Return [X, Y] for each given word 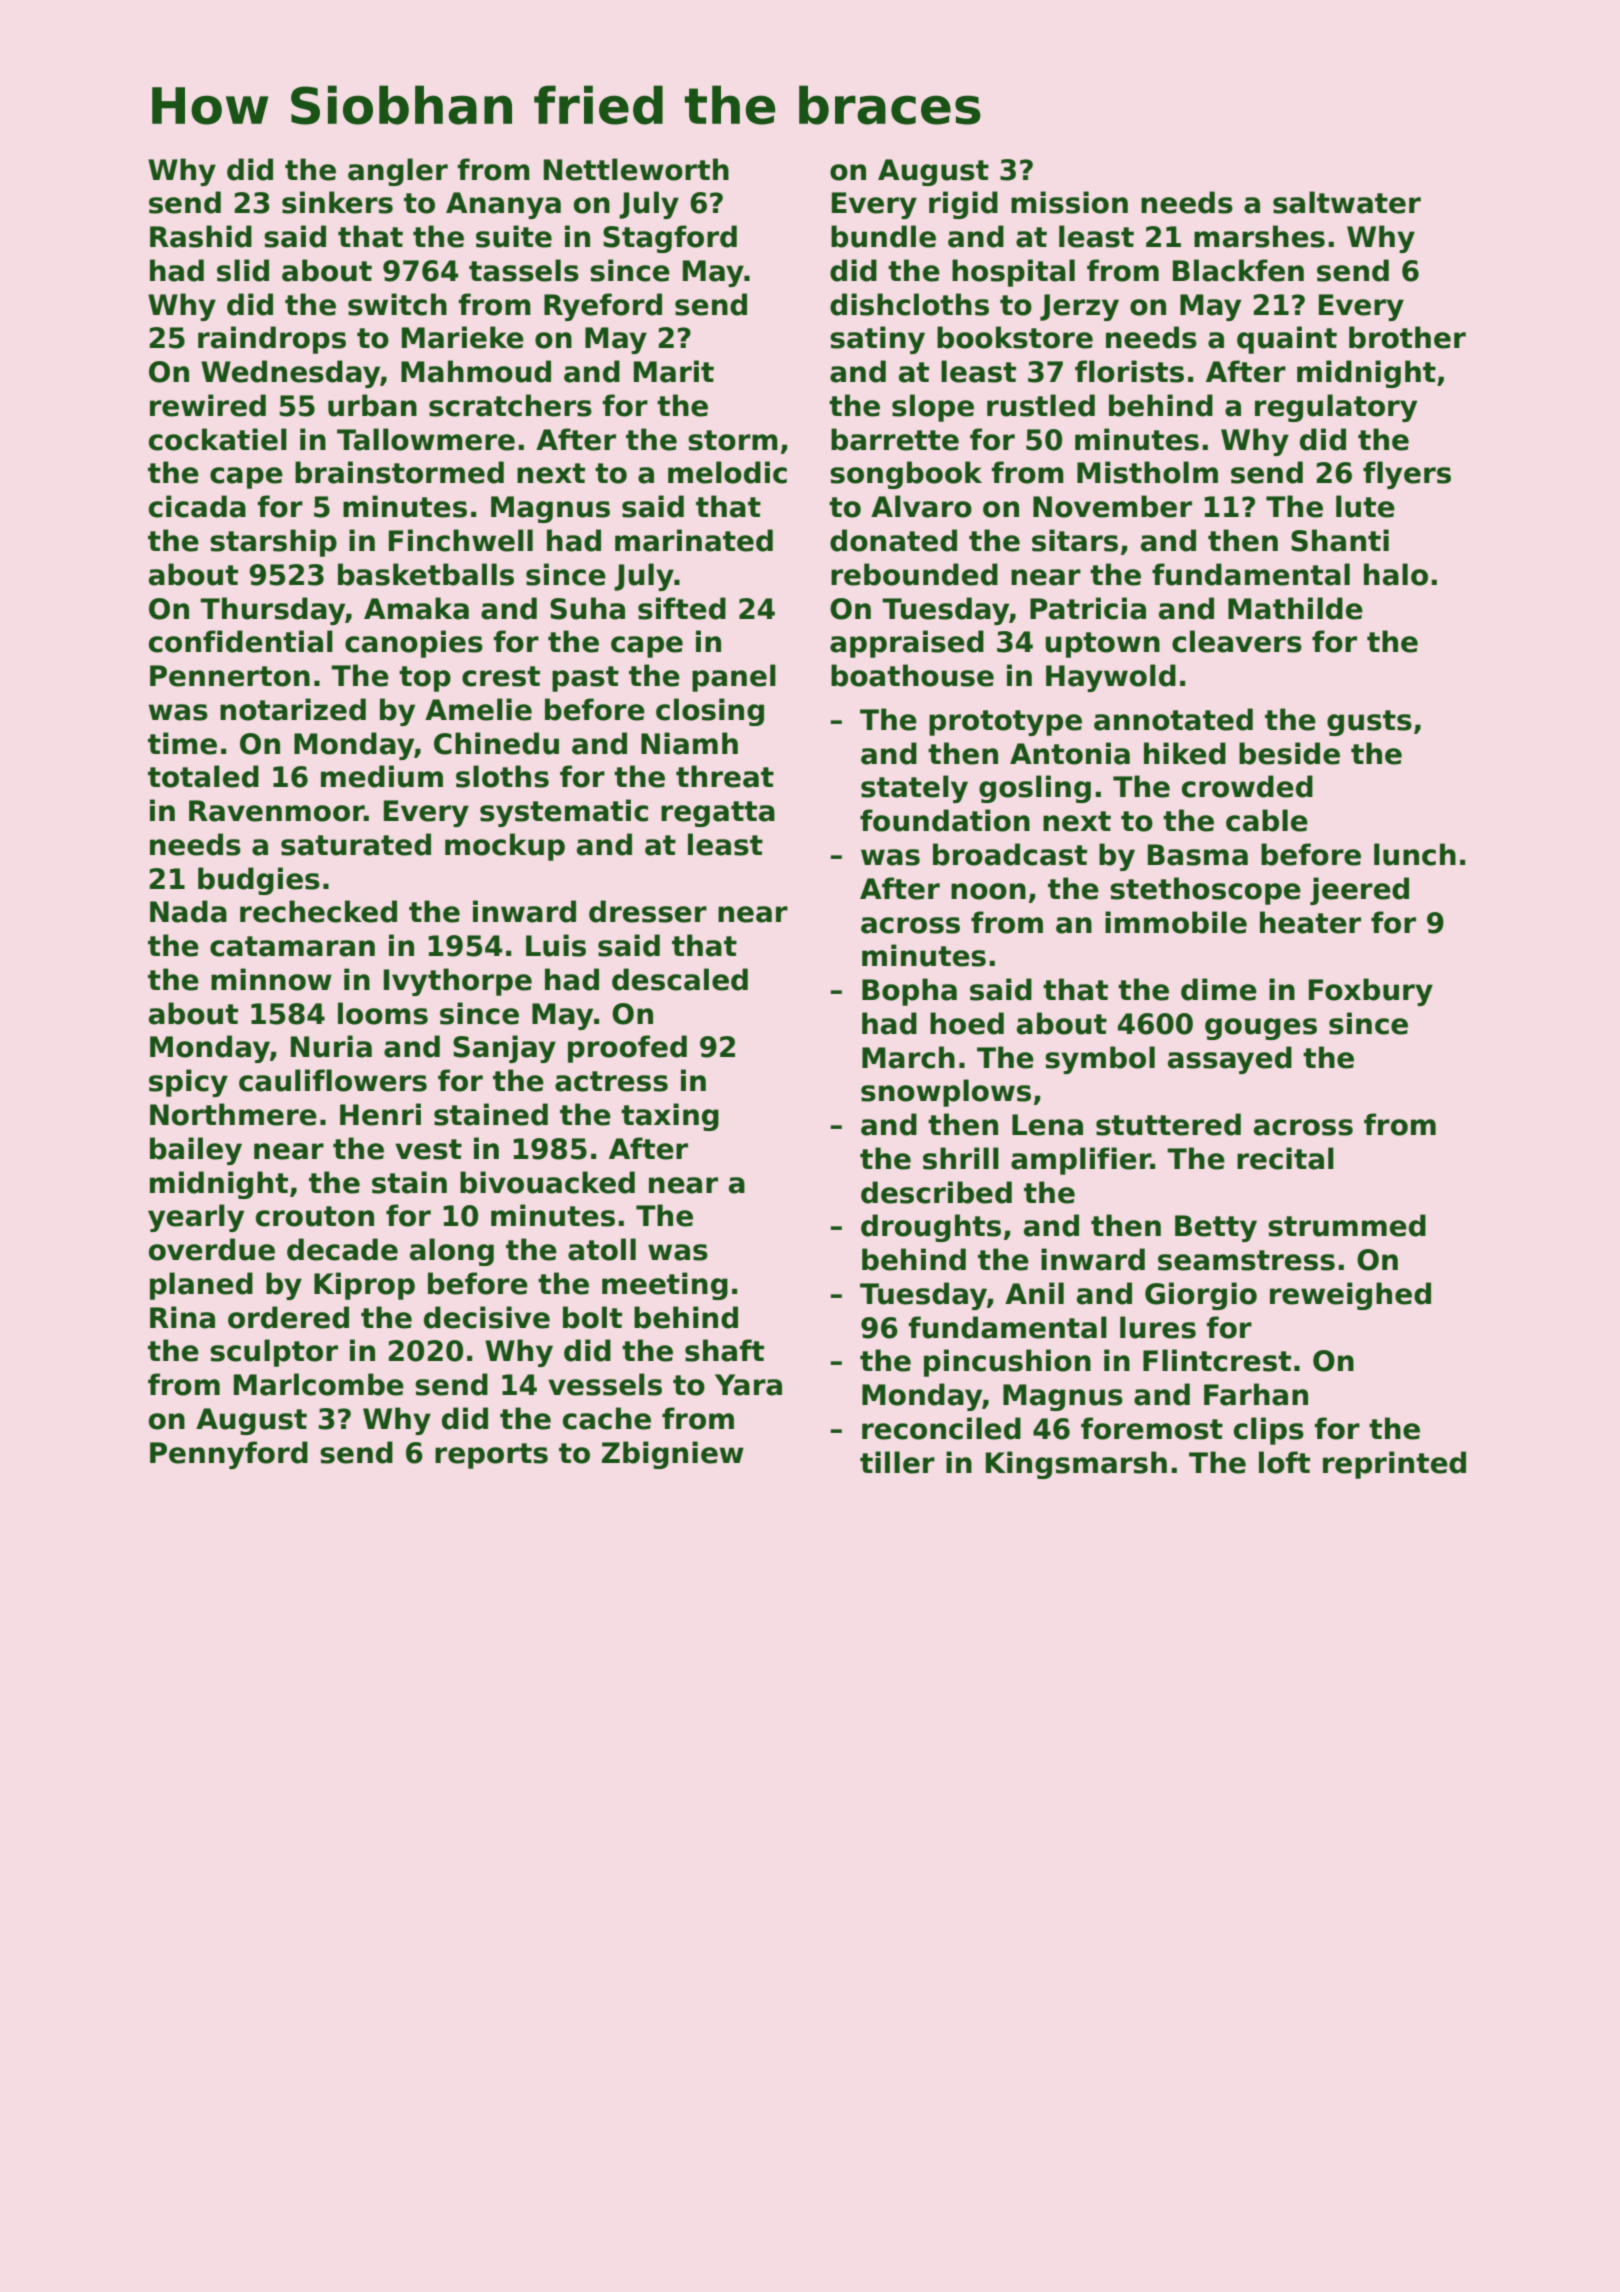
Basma [1198, 855]
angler [398, 172]
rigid [963, 205]
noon [988, 891]
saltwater [1347, 202]
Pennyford [229, 1455]
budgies [259, 881]
